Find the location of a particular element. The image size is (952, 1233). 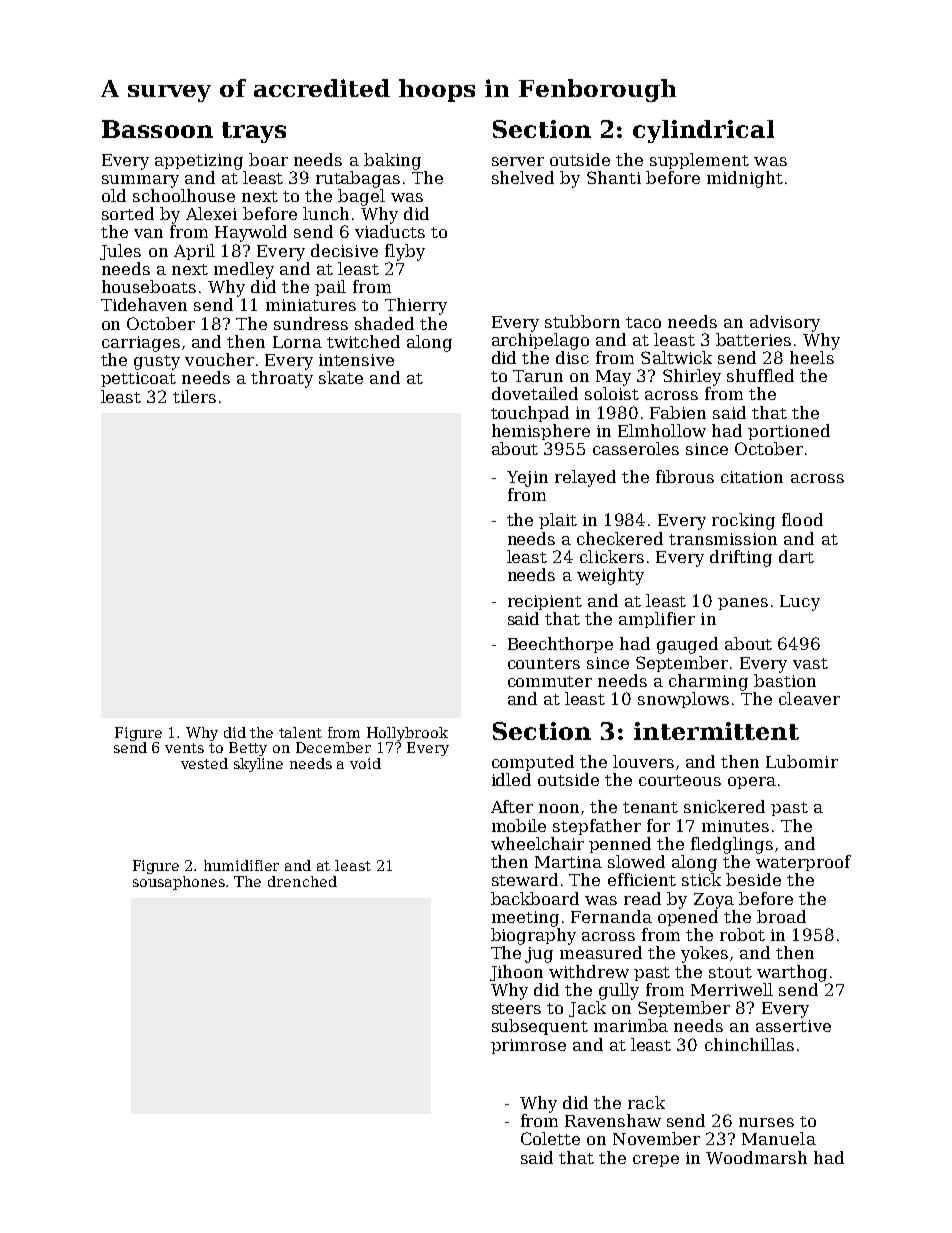

sousaphones is located at coordinates (179, 883).
